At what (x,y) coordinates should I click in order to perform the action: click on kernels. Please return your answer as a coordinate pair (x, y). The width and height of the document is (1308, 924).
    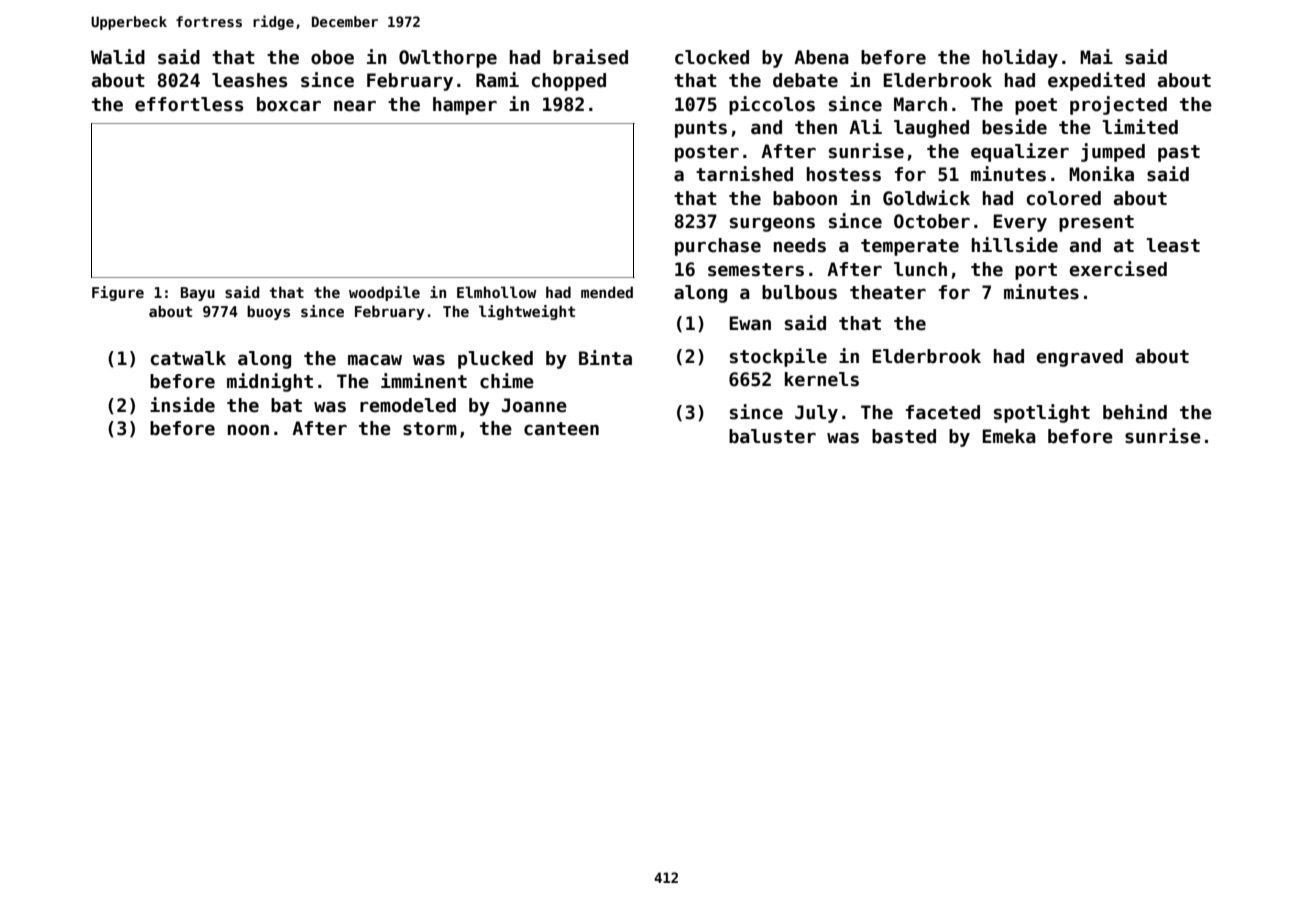
    Looking at the image, I should click on (822, 379).
